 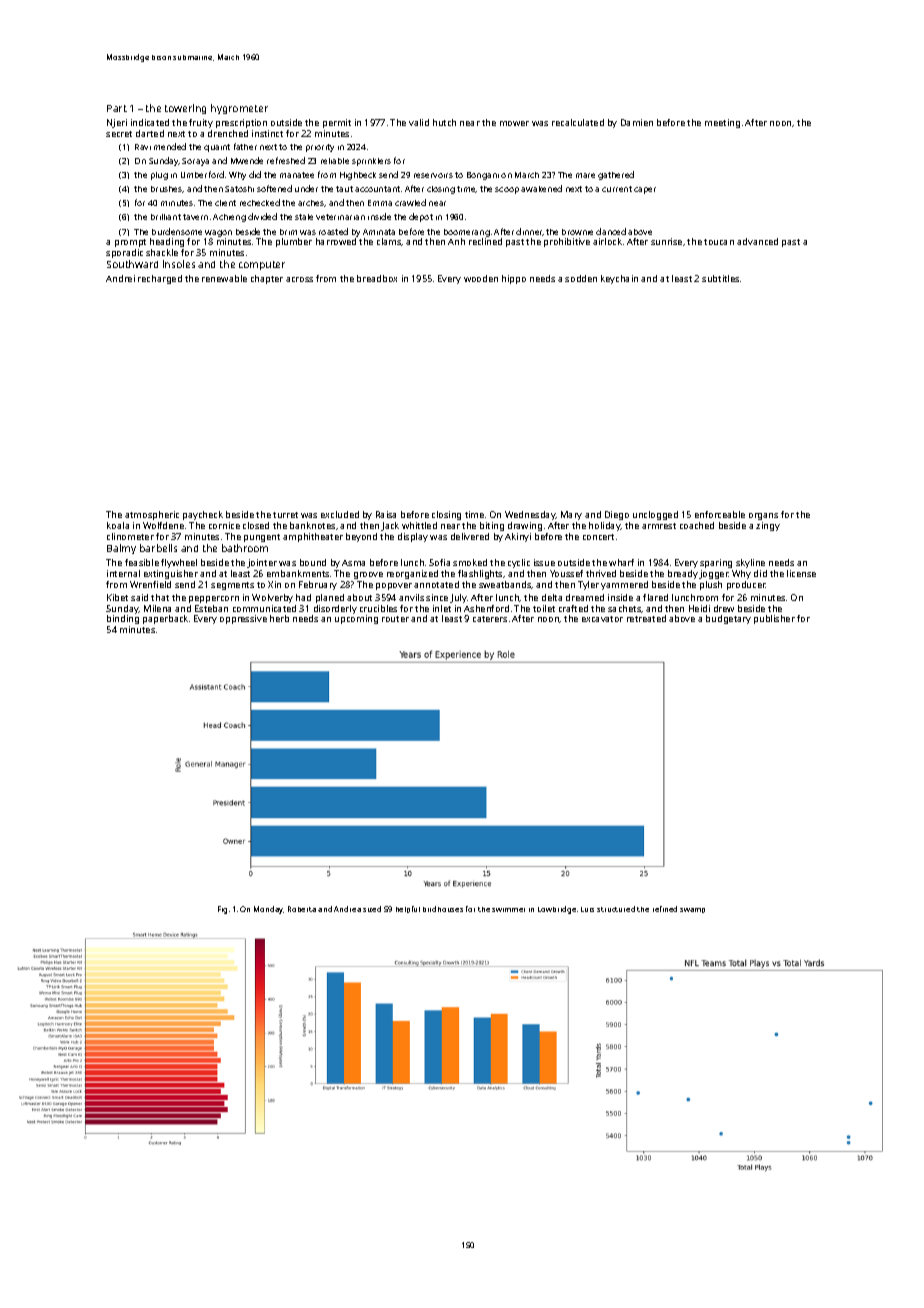 What do you see at coordinates (302, 909) in the screenshot?
I see `Roberta` at bounding box center [302, 909].
